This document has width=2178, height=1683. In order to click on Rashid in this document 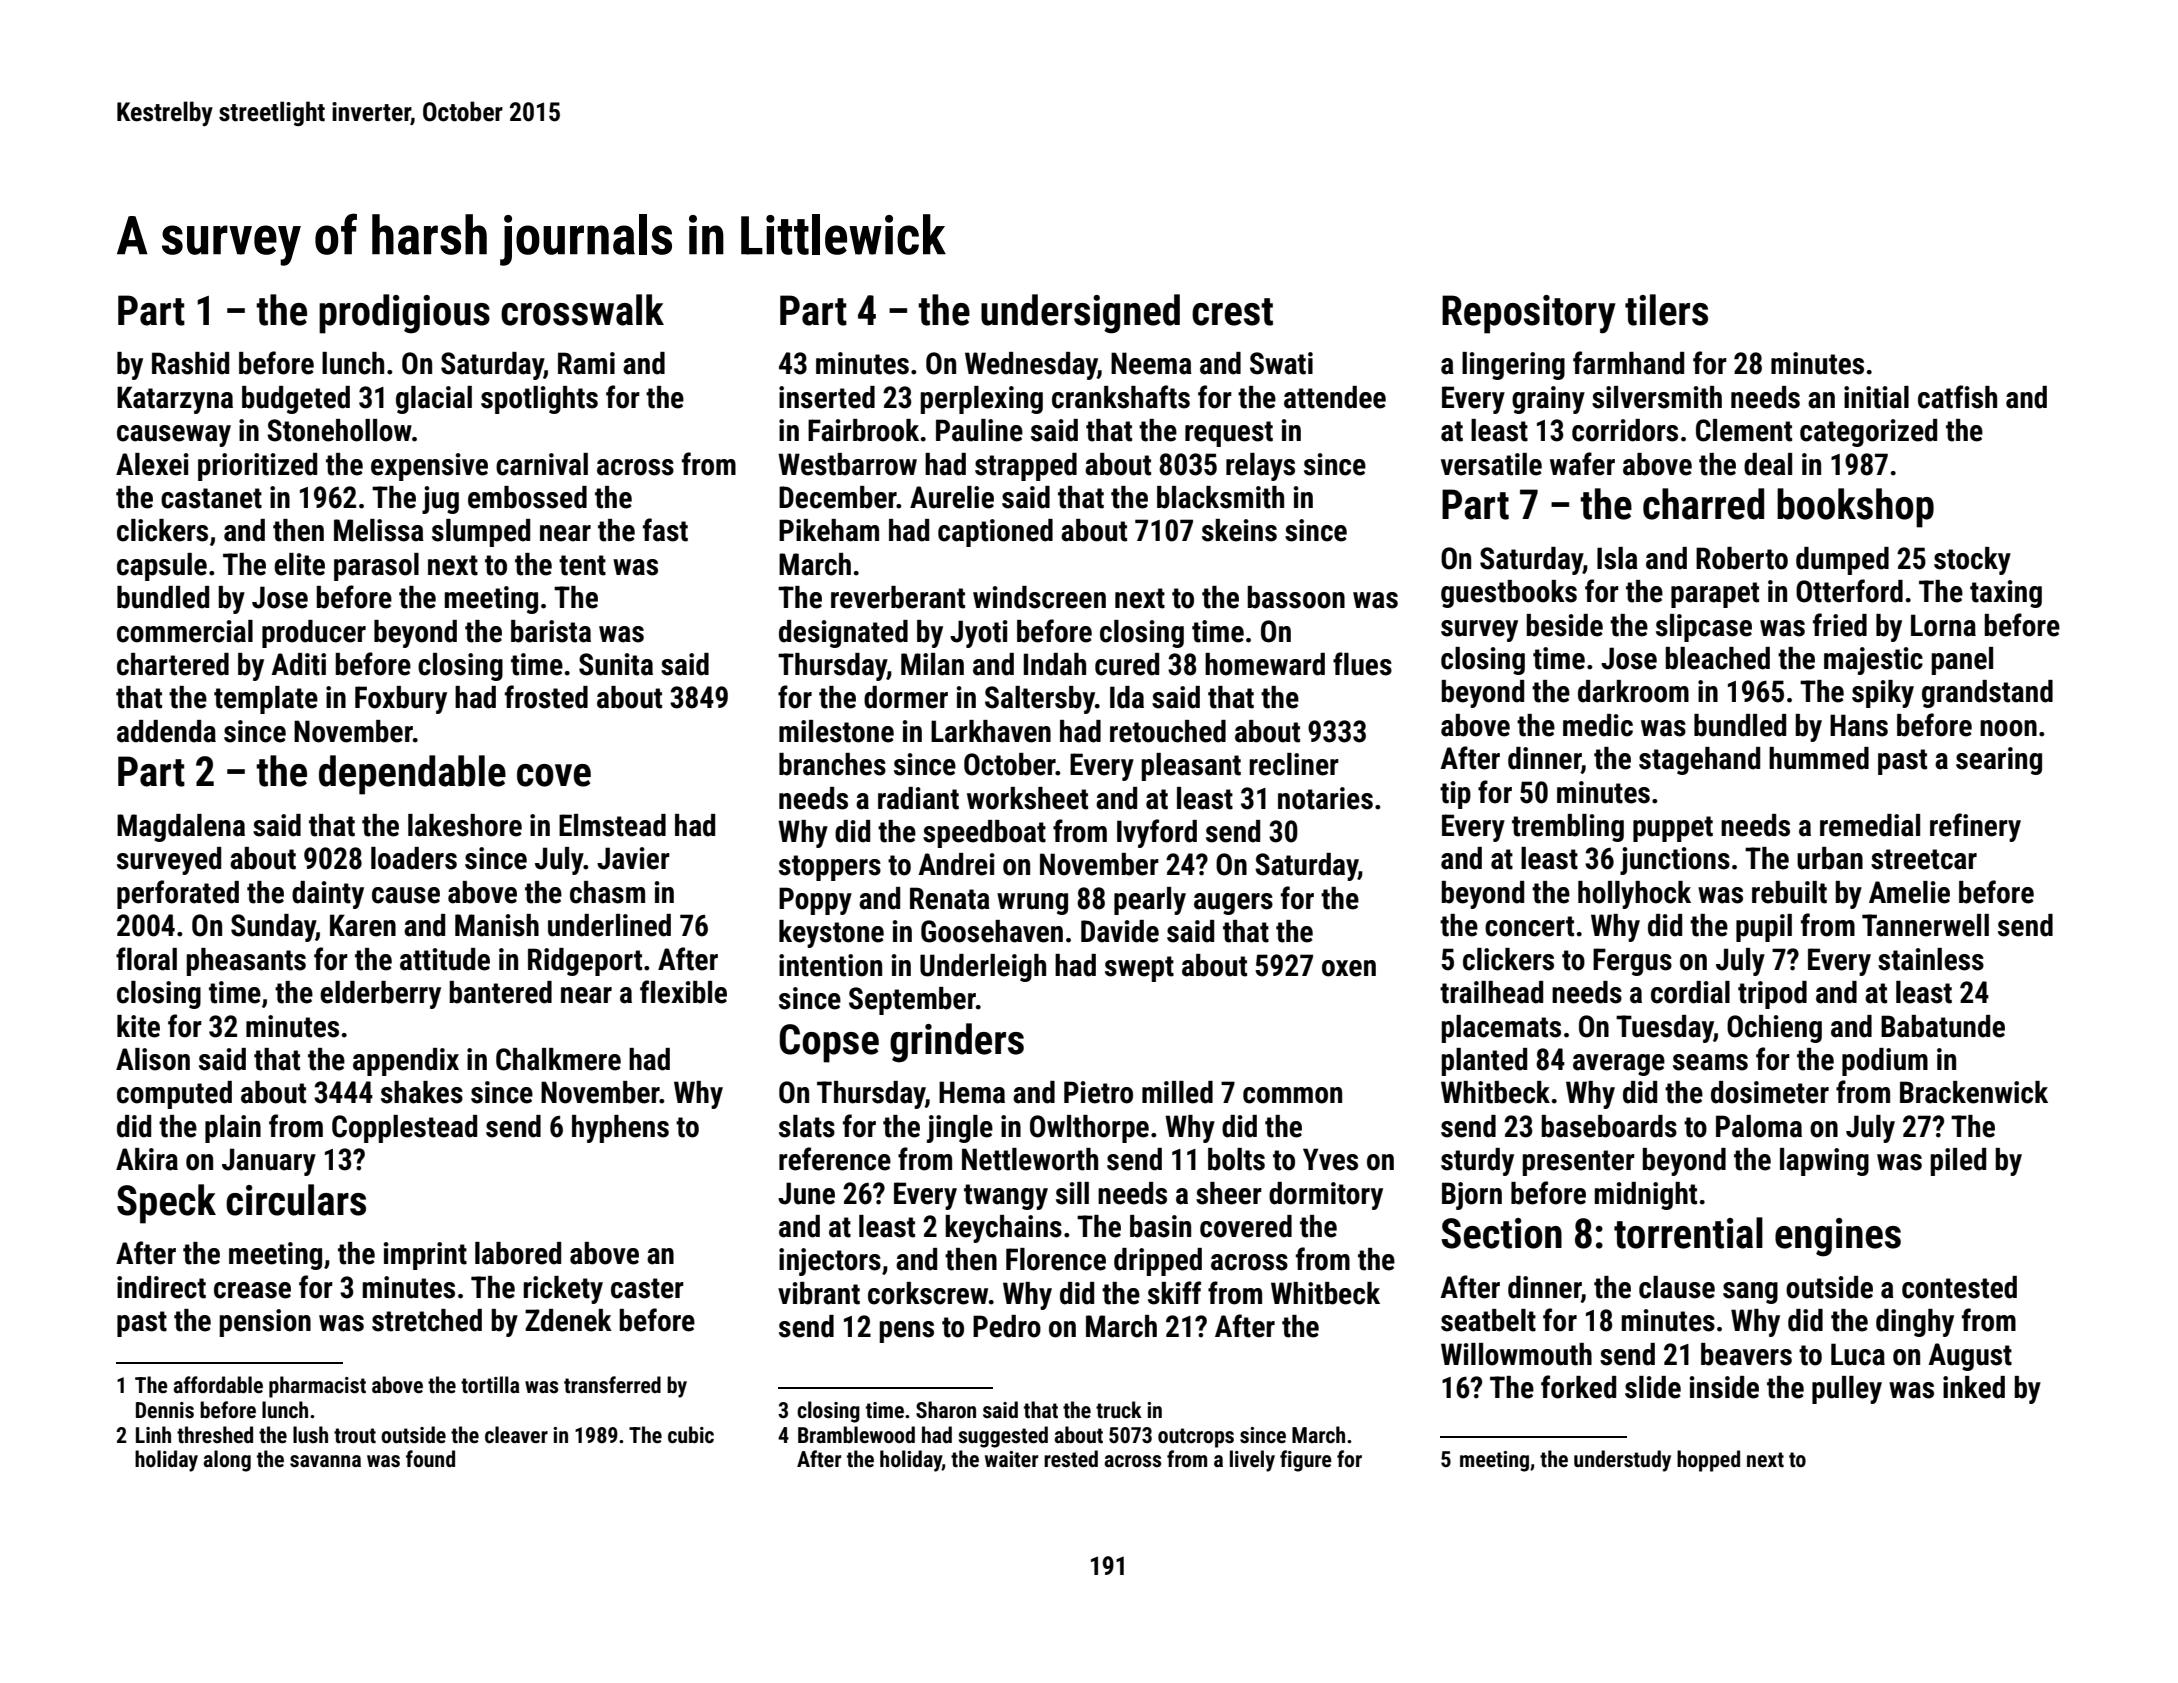, I will do `click(190, 363)`.
